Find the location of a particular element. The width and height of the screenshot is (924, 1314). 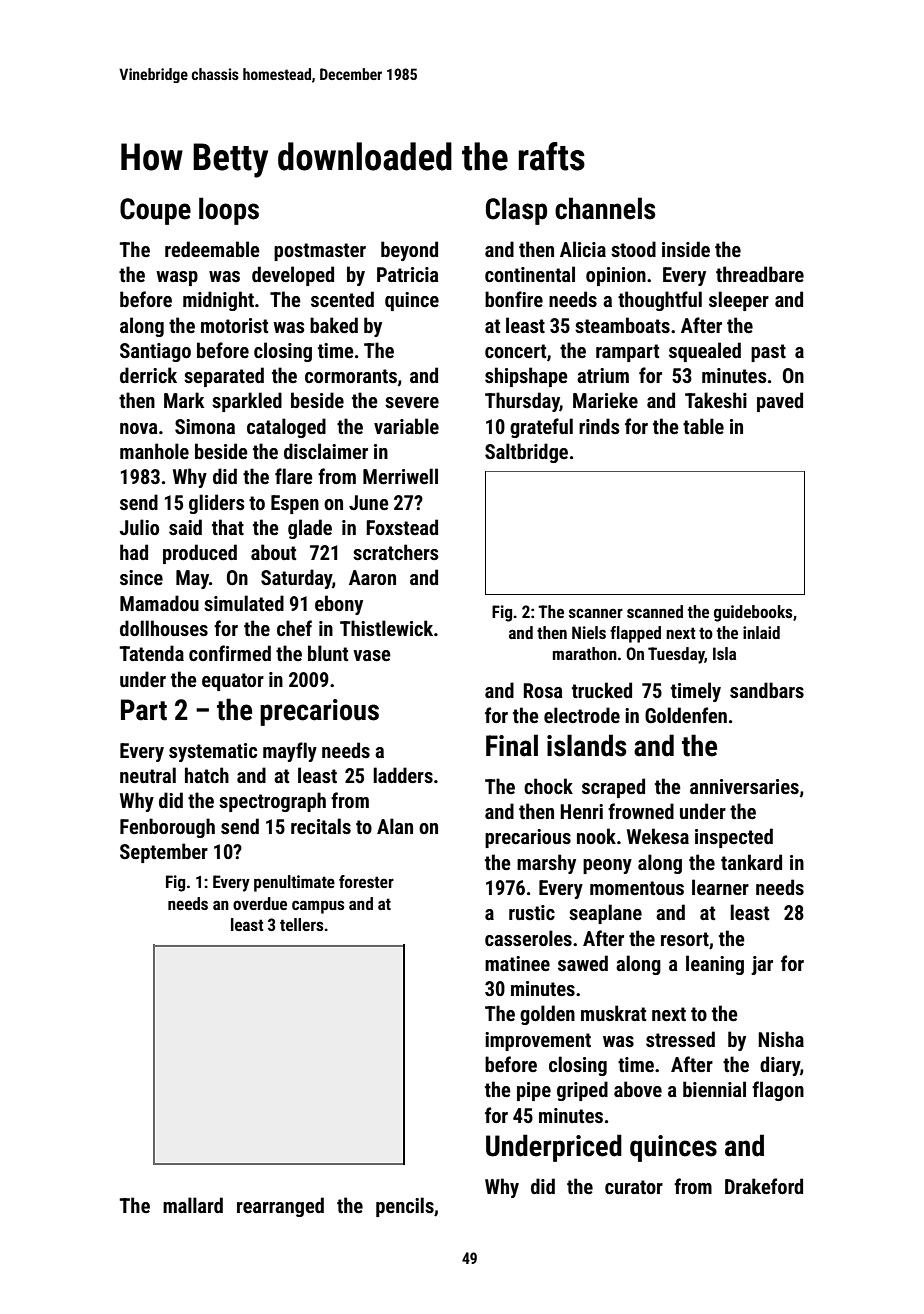

casseroles is located at coordinates (528, 938).
